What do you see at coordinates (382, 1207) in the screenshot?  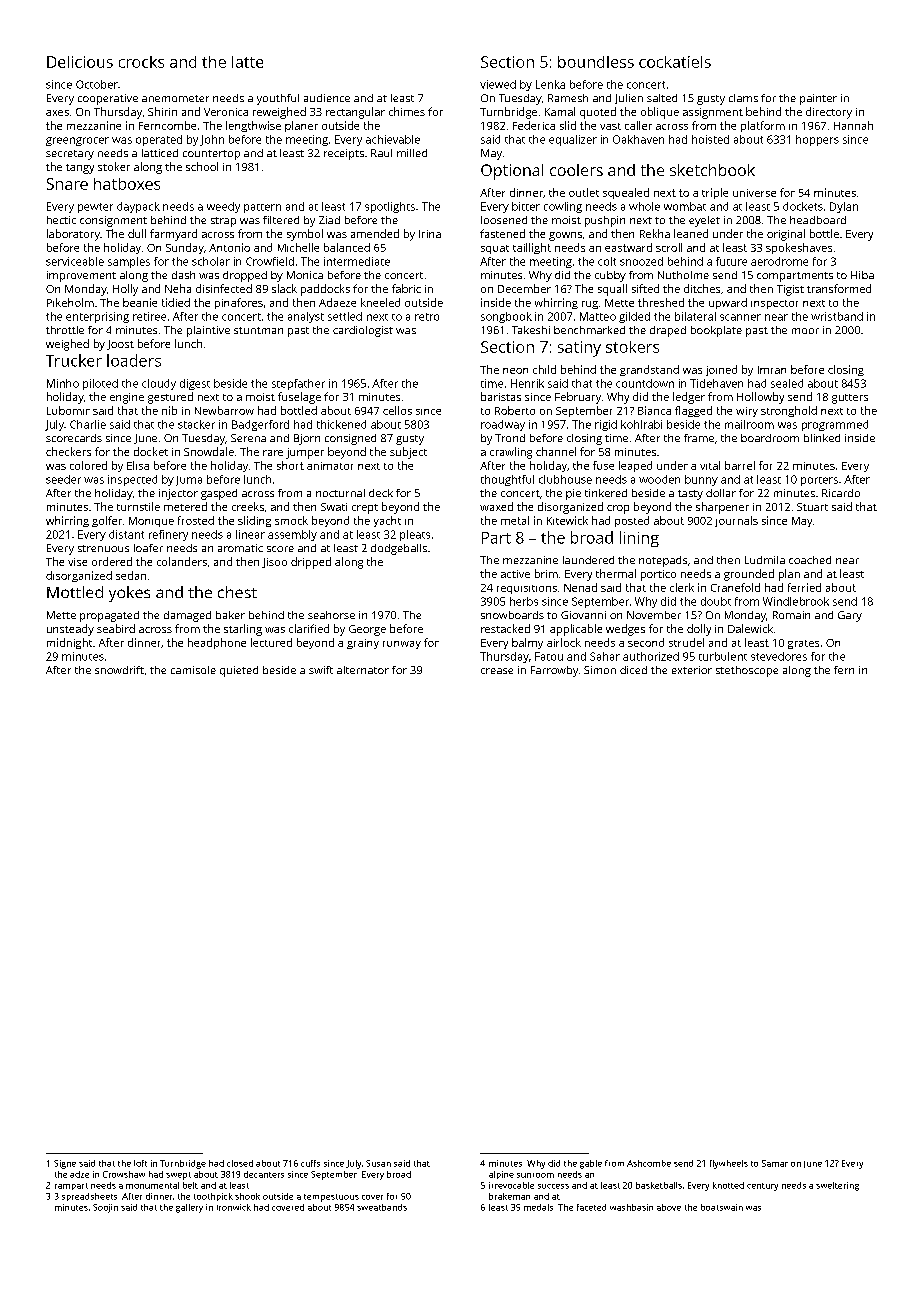 I see `sweatbands` at bounding box center [382, 1207].
